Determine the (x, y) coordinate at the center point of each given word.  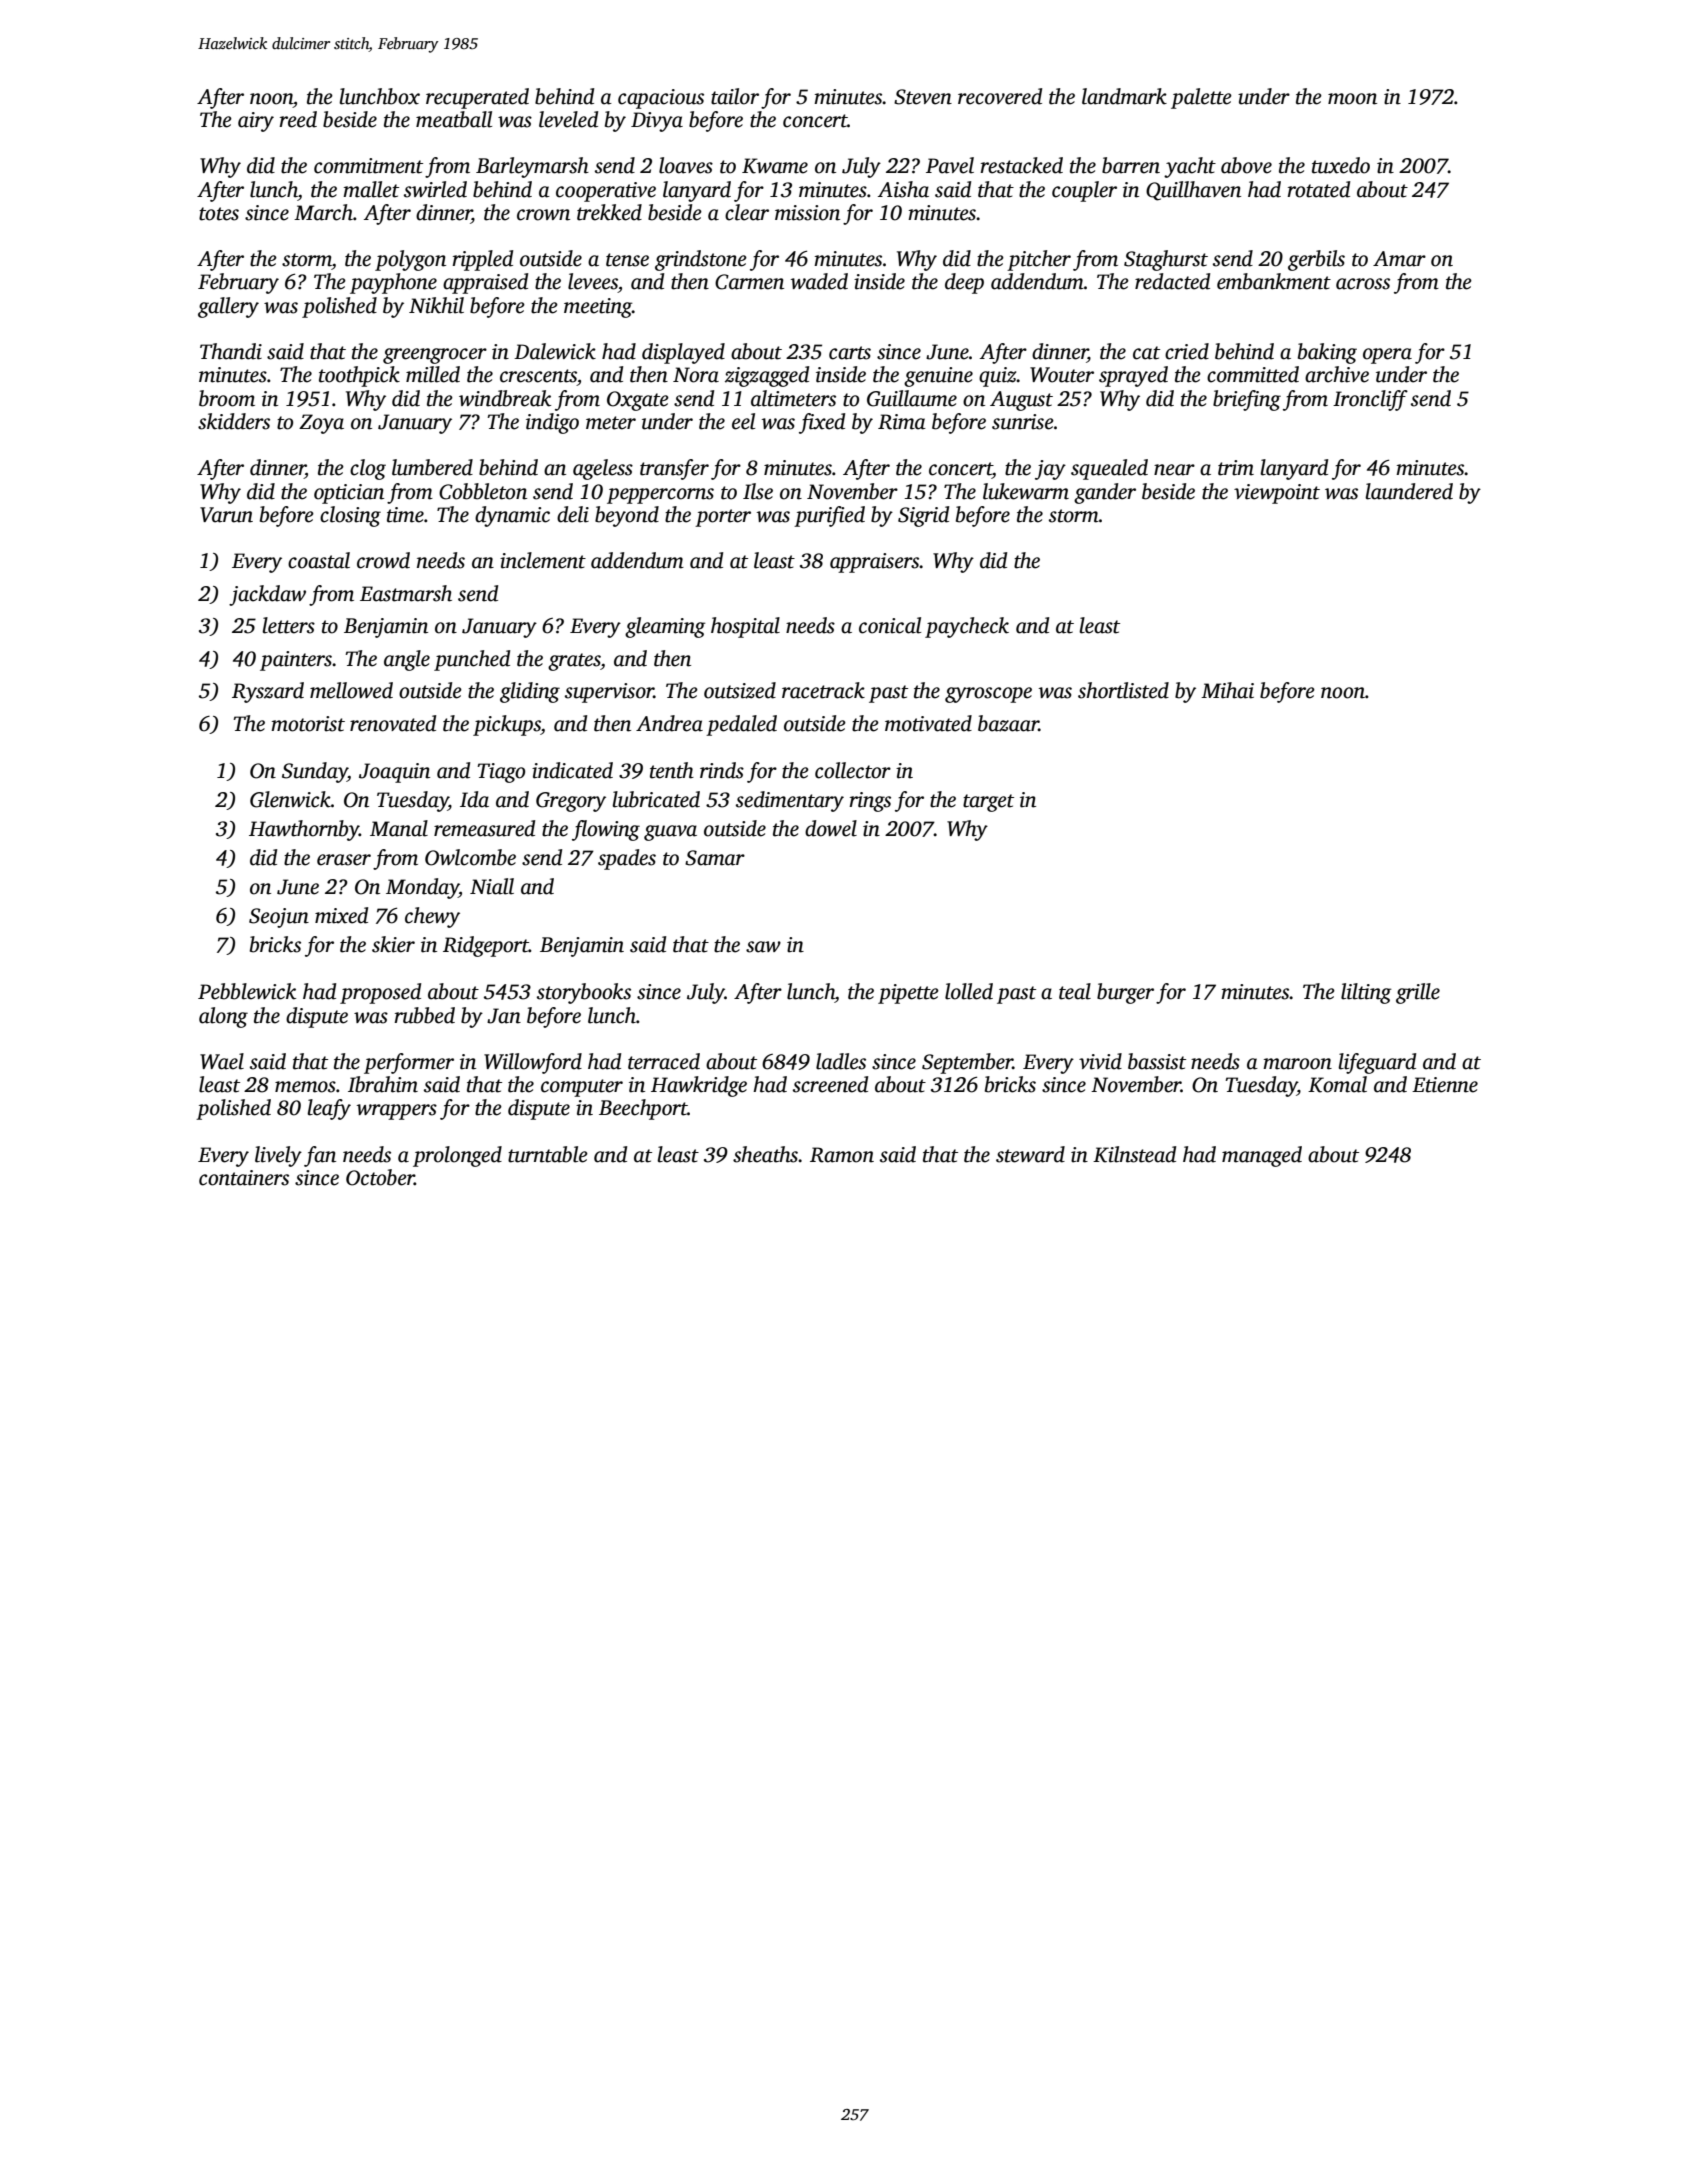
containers (244, 1178)
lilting (1366, 993)
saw (763, 947)
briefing (1247, 400)
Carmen (749, 282)
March (323, 212)
